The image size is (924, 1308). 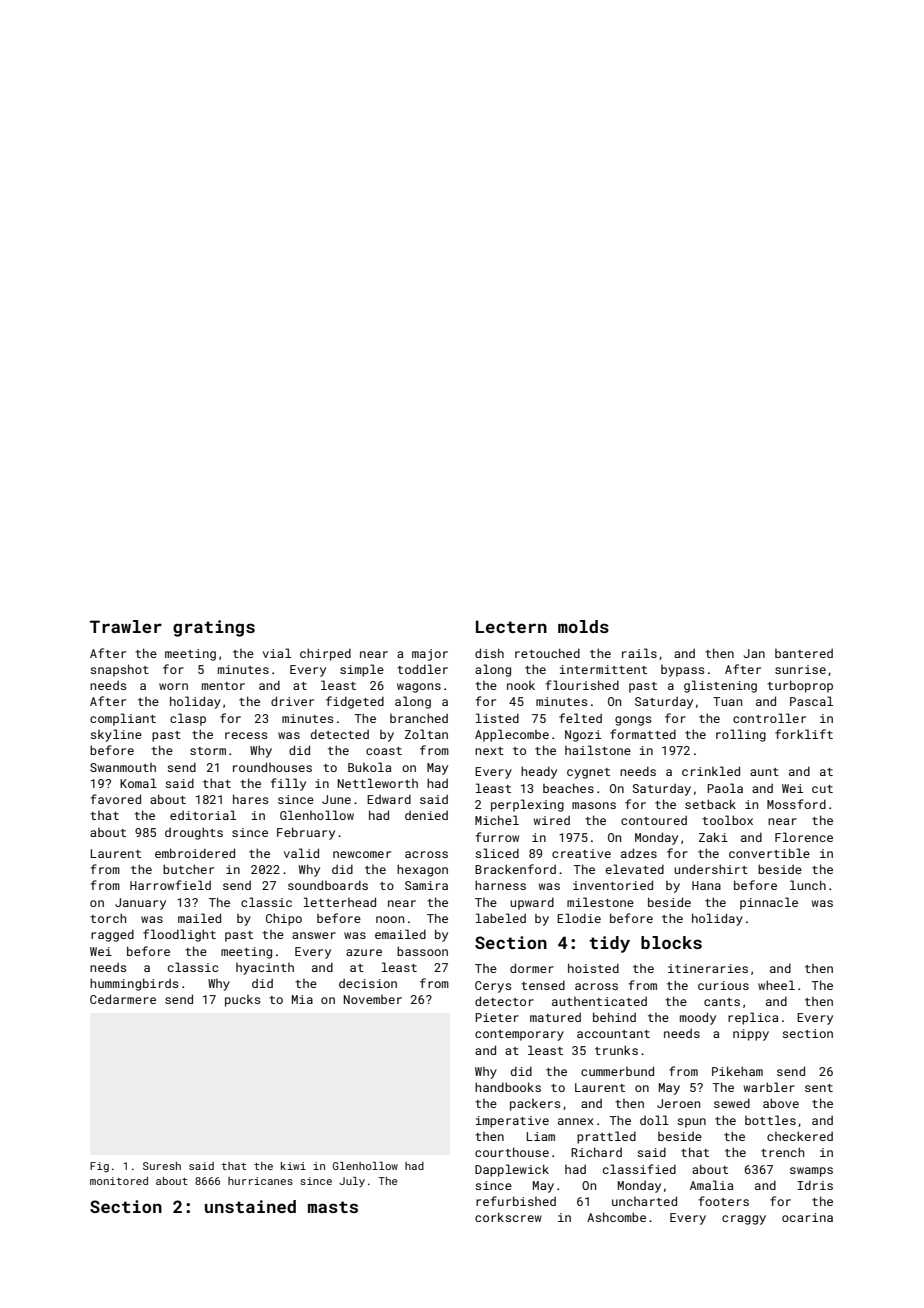 I want to click on gratings, so click(x=214, y=628).
